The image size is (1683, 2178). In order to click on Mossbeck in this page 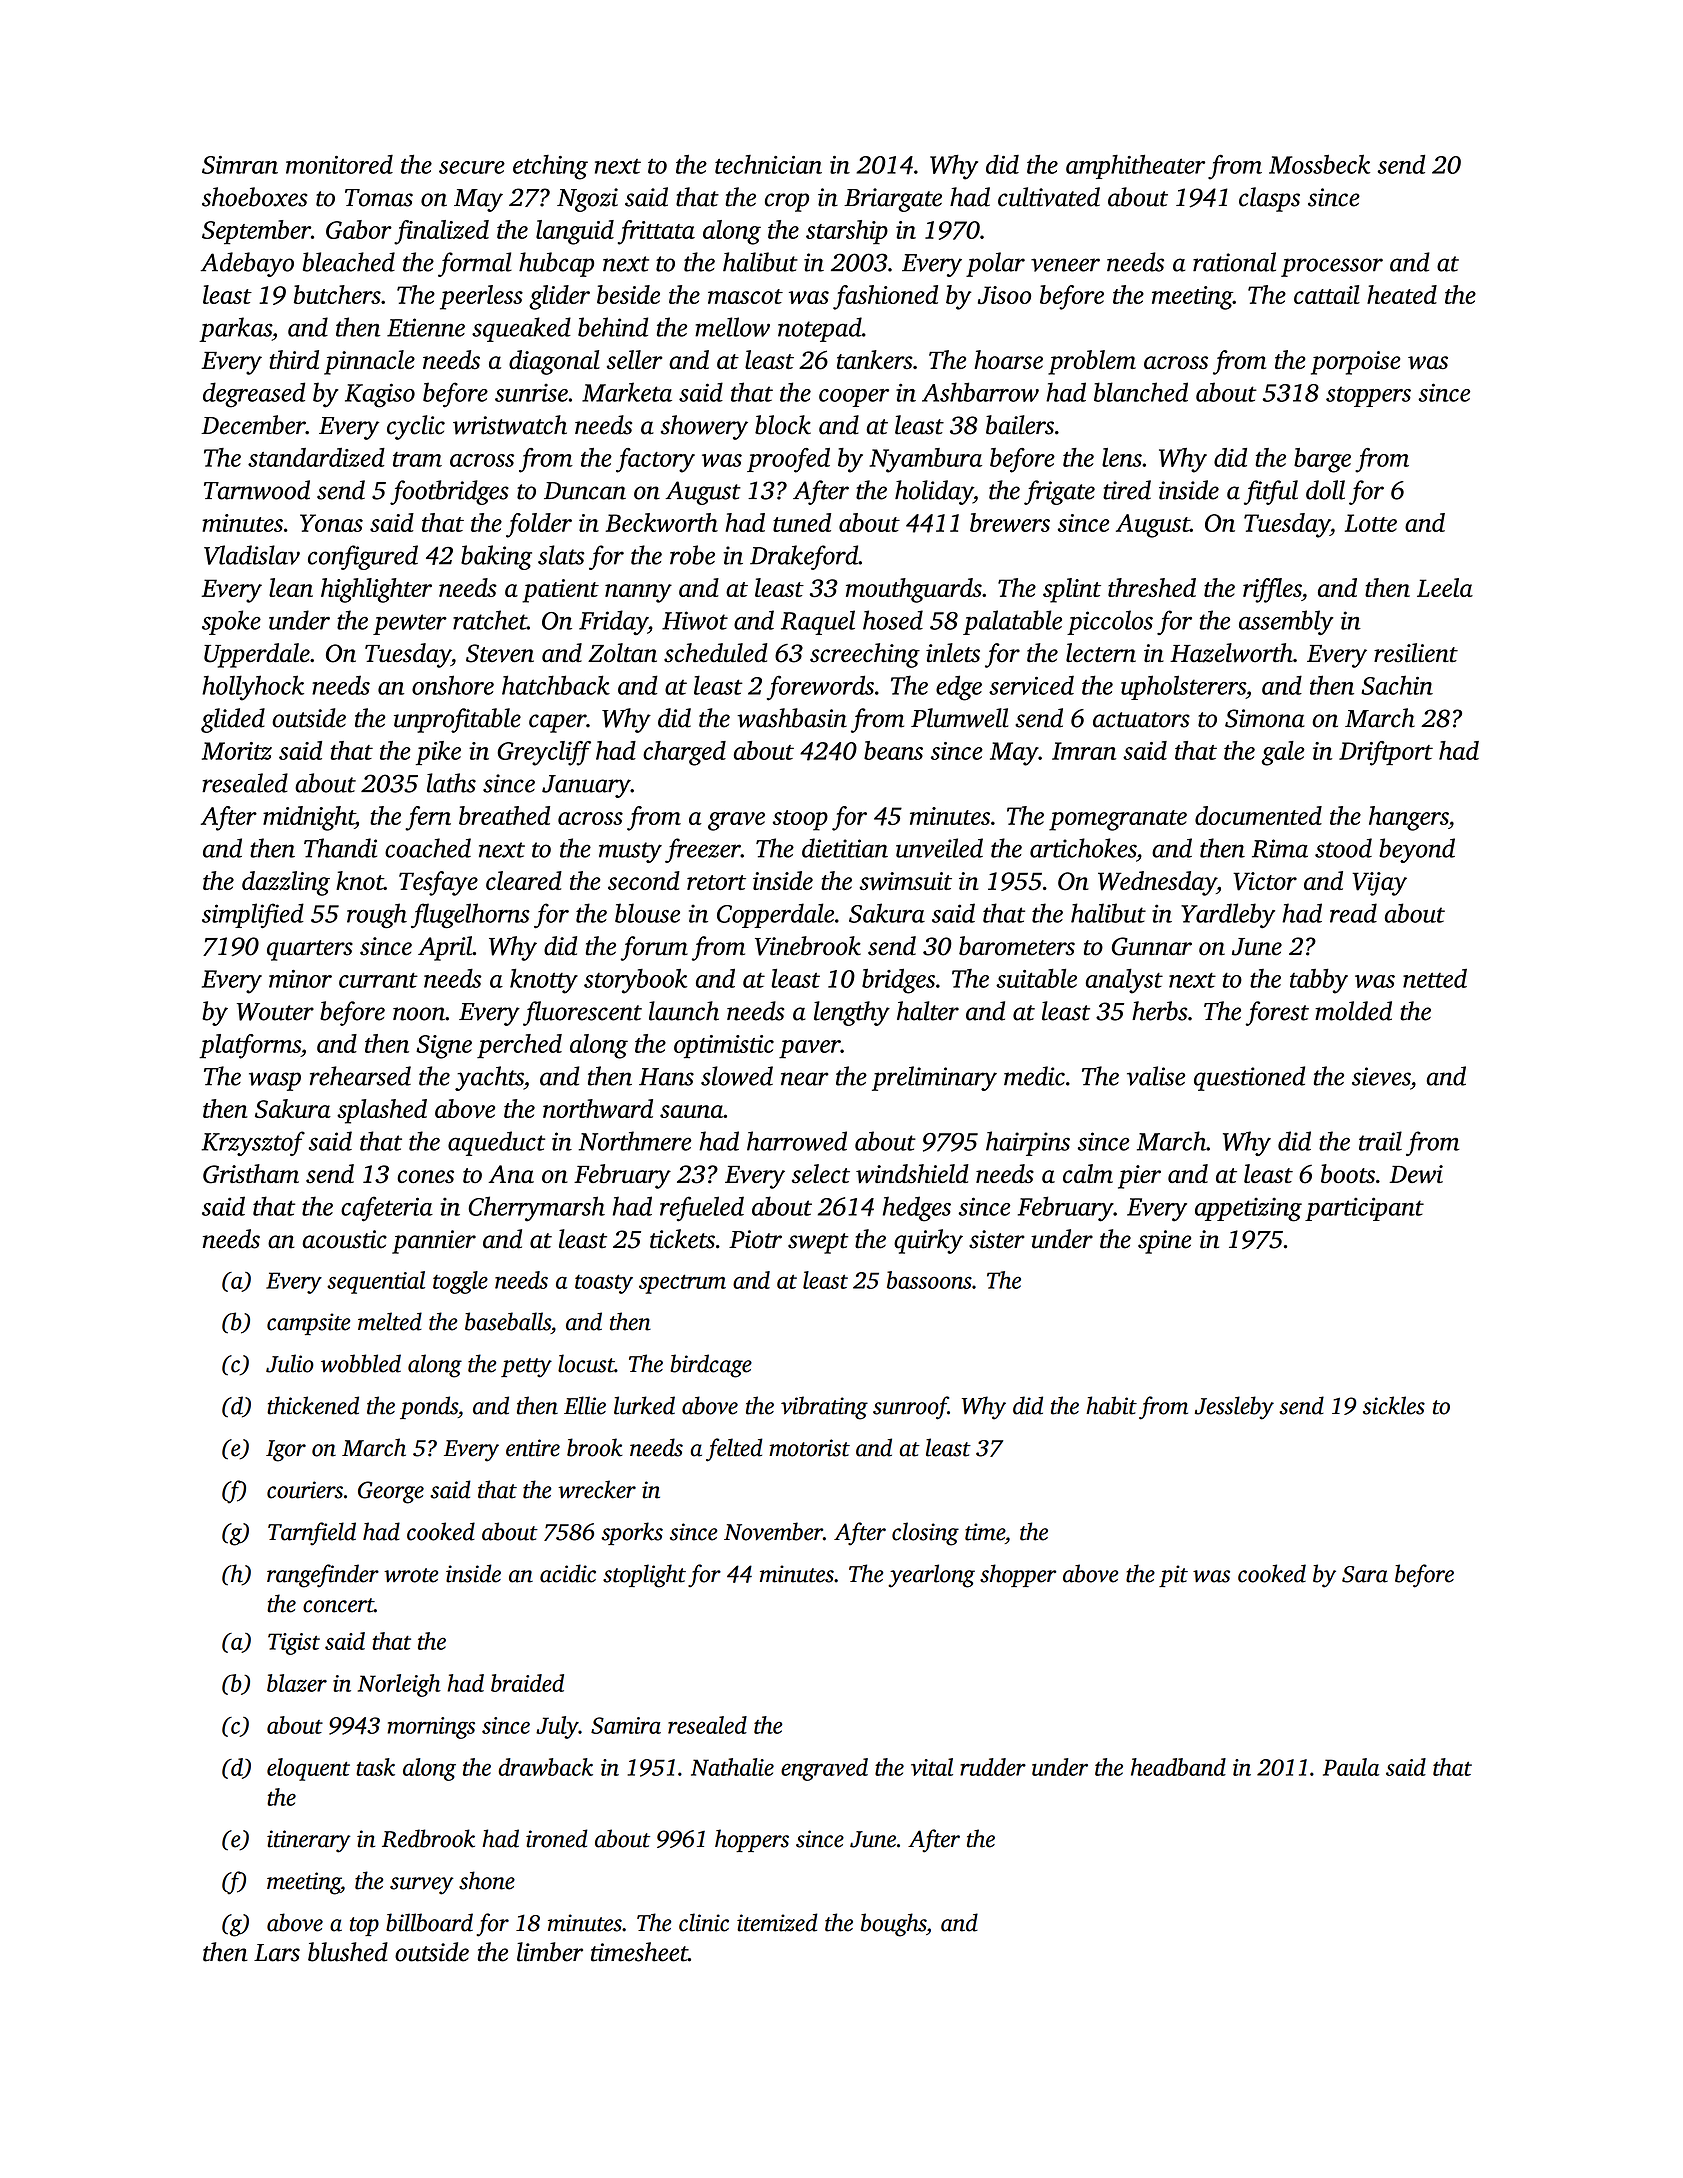, I will do `click(1319, 164)`.
